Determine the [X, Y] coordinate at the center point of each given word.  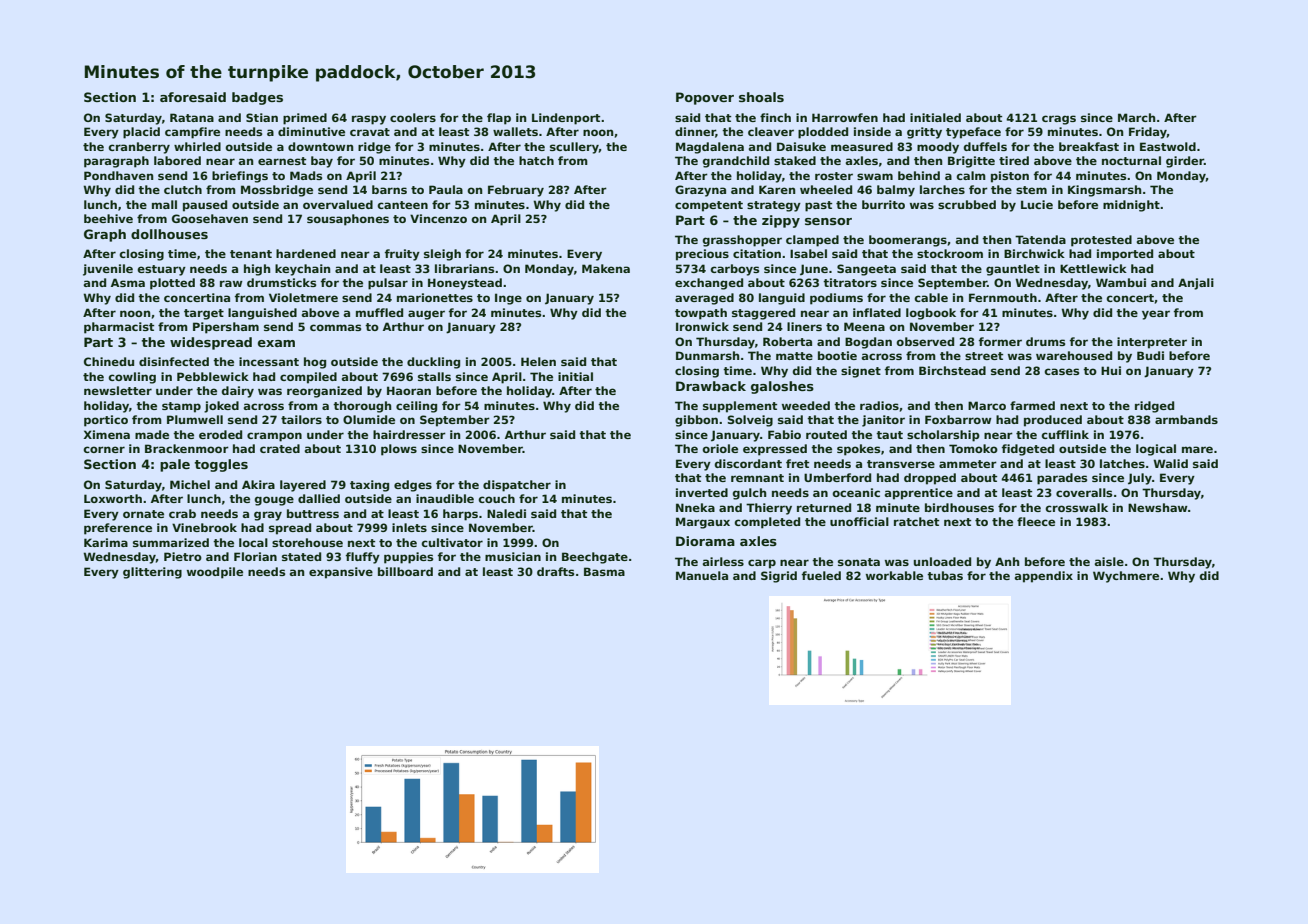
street [984, 356]
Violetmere [303, 297]
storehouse [307, 542]
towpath [701, 314]
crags [1059, 120]
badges [257, 98]
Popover [705, 98]
